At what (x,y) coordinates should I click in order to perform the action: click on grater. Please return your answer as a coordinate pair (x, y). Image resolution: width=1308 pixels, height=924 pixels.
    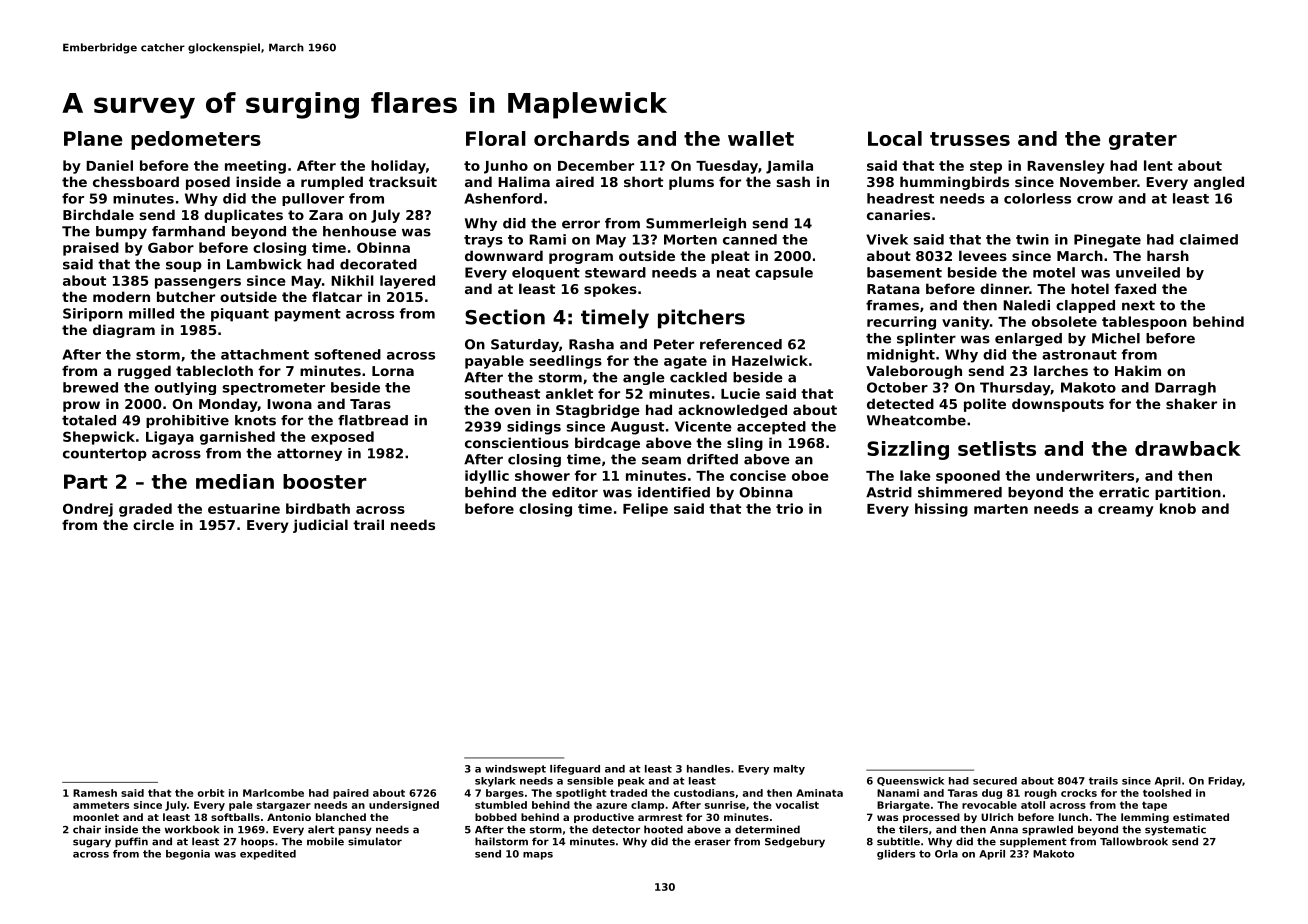
    Looking at the image, I should click on (1143, 141).
